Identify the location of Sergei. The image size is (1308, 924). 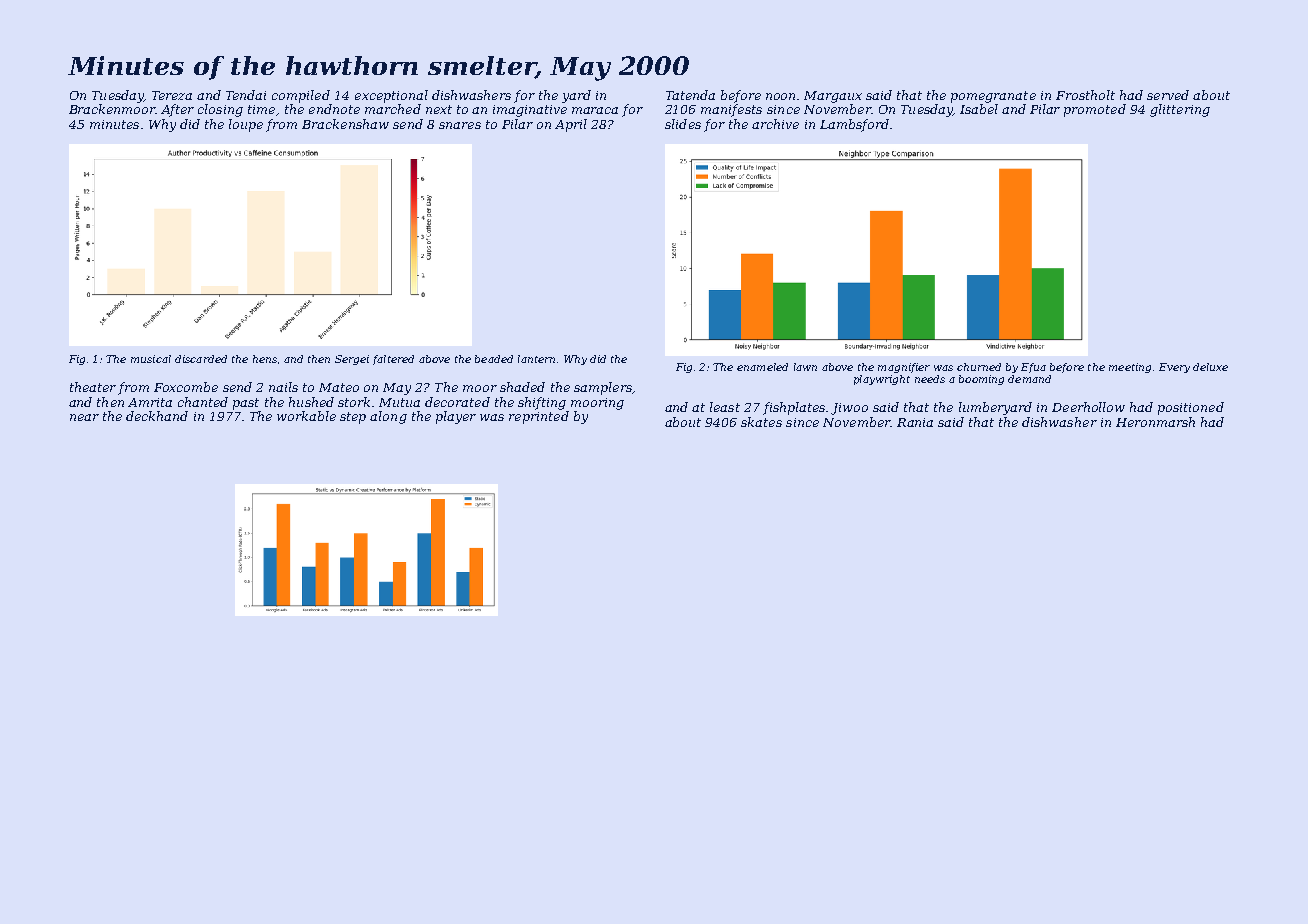
(352, 360).
